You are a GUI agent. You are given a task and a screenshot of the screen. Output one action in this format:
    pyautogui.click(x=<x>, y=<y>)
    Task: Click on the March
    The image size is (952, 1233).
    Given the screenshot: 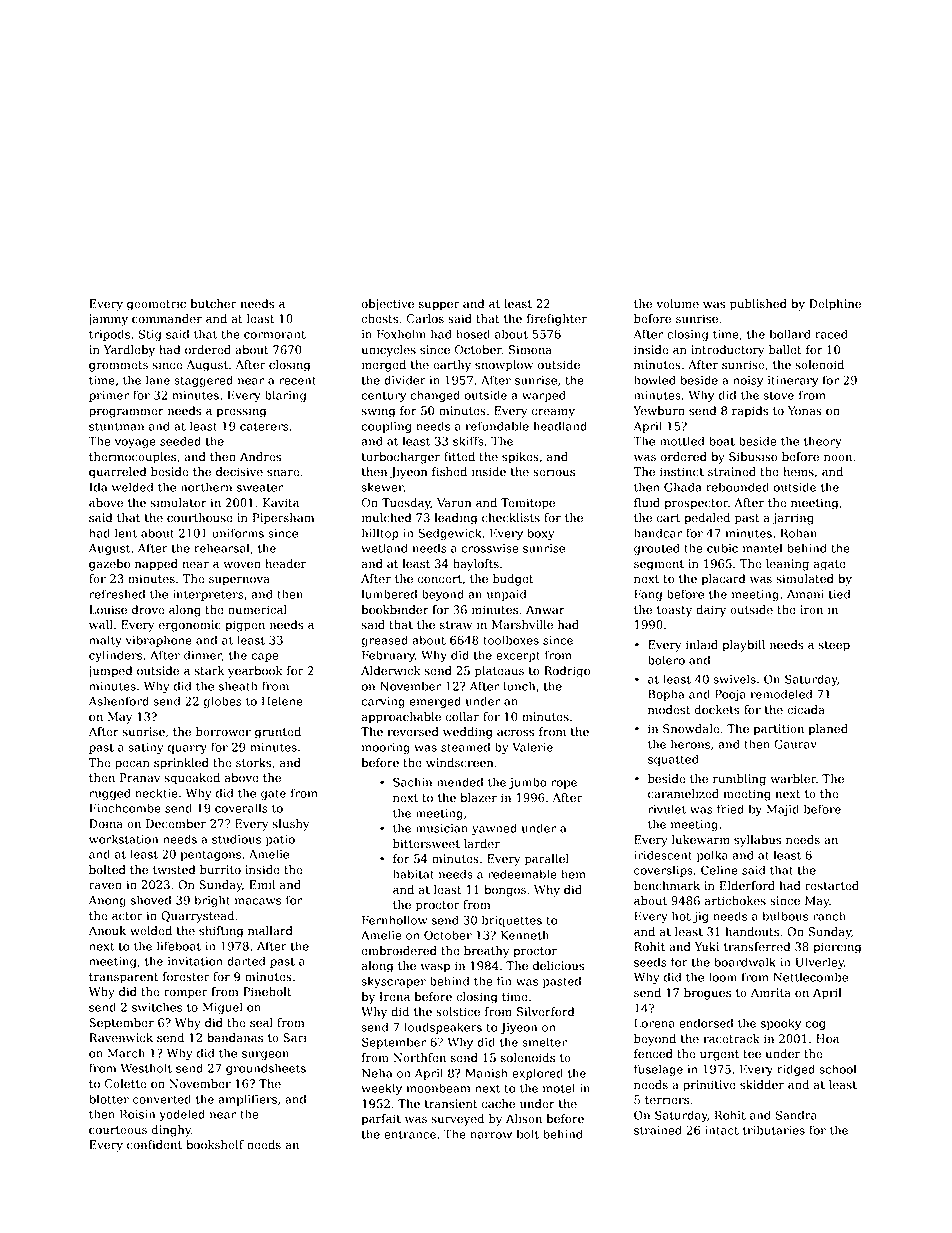 What is the action you would take?
    pyautogui.click(x=126, y=1053)
